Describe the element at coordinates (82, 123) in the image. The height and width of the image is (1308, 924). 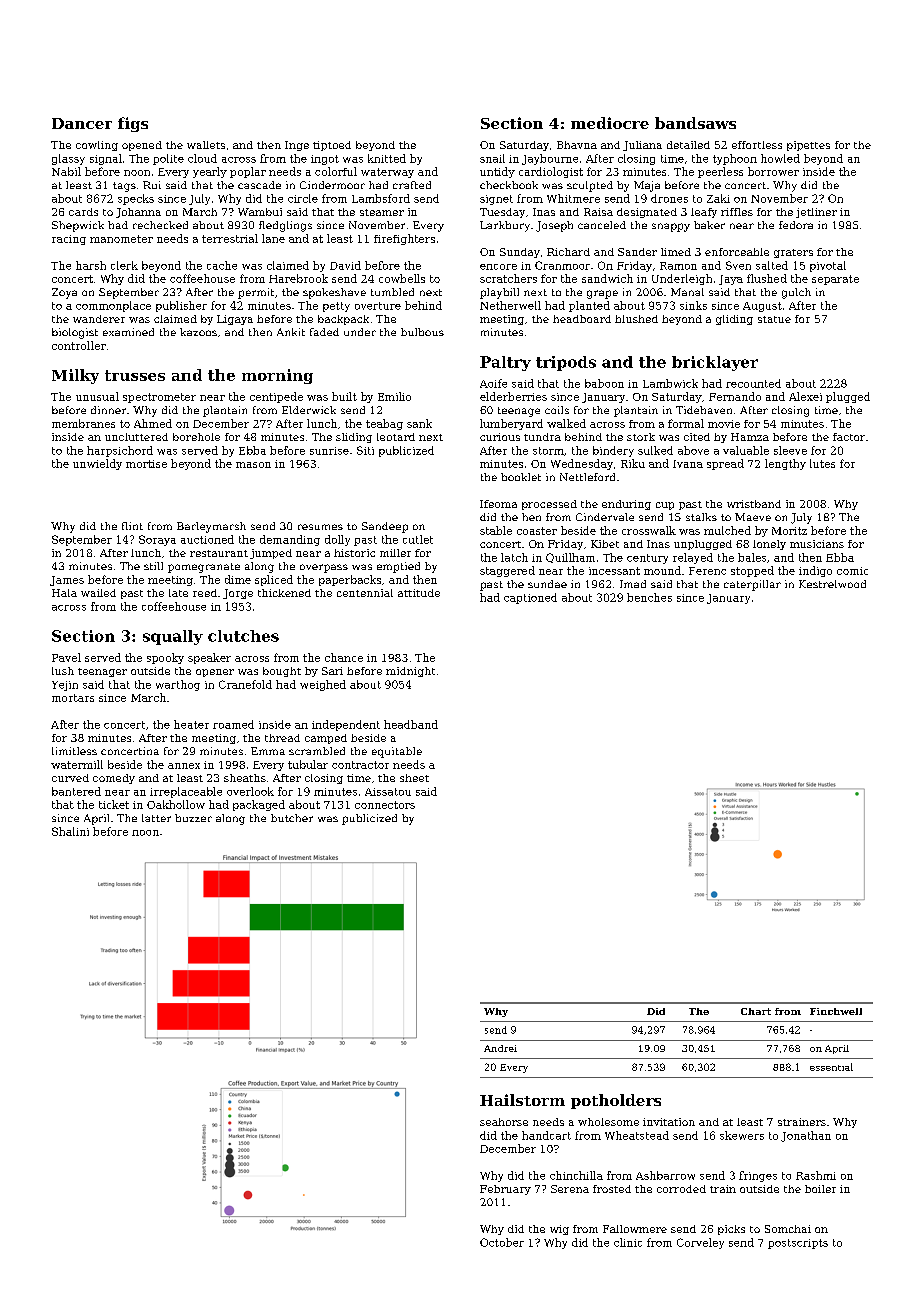
I see `Dancer` at that location.
